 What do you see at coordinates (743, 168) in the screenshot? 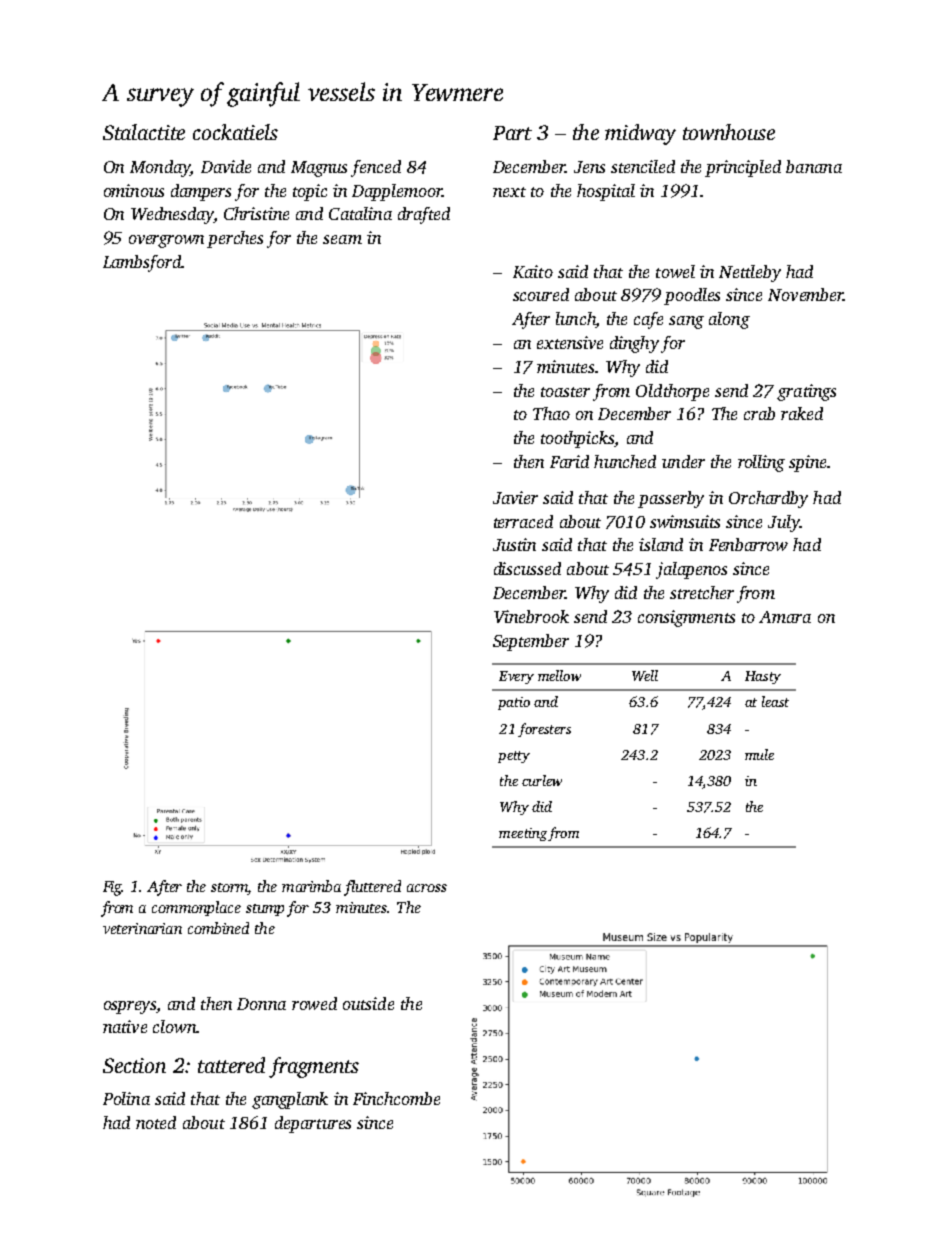
I see `principled` at bounding box center [743, 168].
